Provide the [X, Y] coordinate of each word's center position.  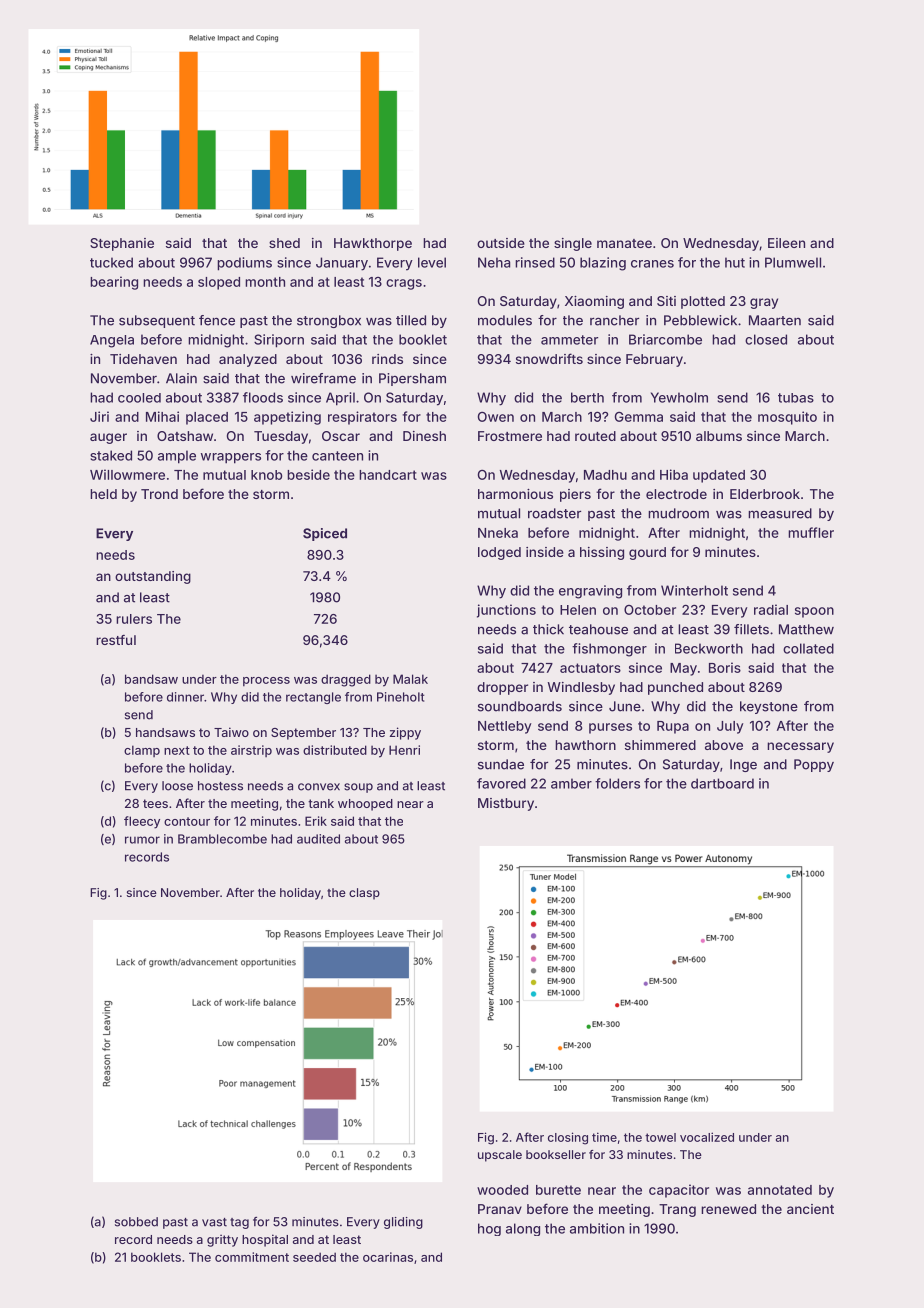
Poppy [814, 765]
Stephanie [122, 244]
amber [571, 783]
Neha [494, 262]
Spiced [325, 534]
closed [766, 339]
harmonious [515, 494]
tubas [796, 398]
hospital [265, 1240]
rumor [142, 840]
